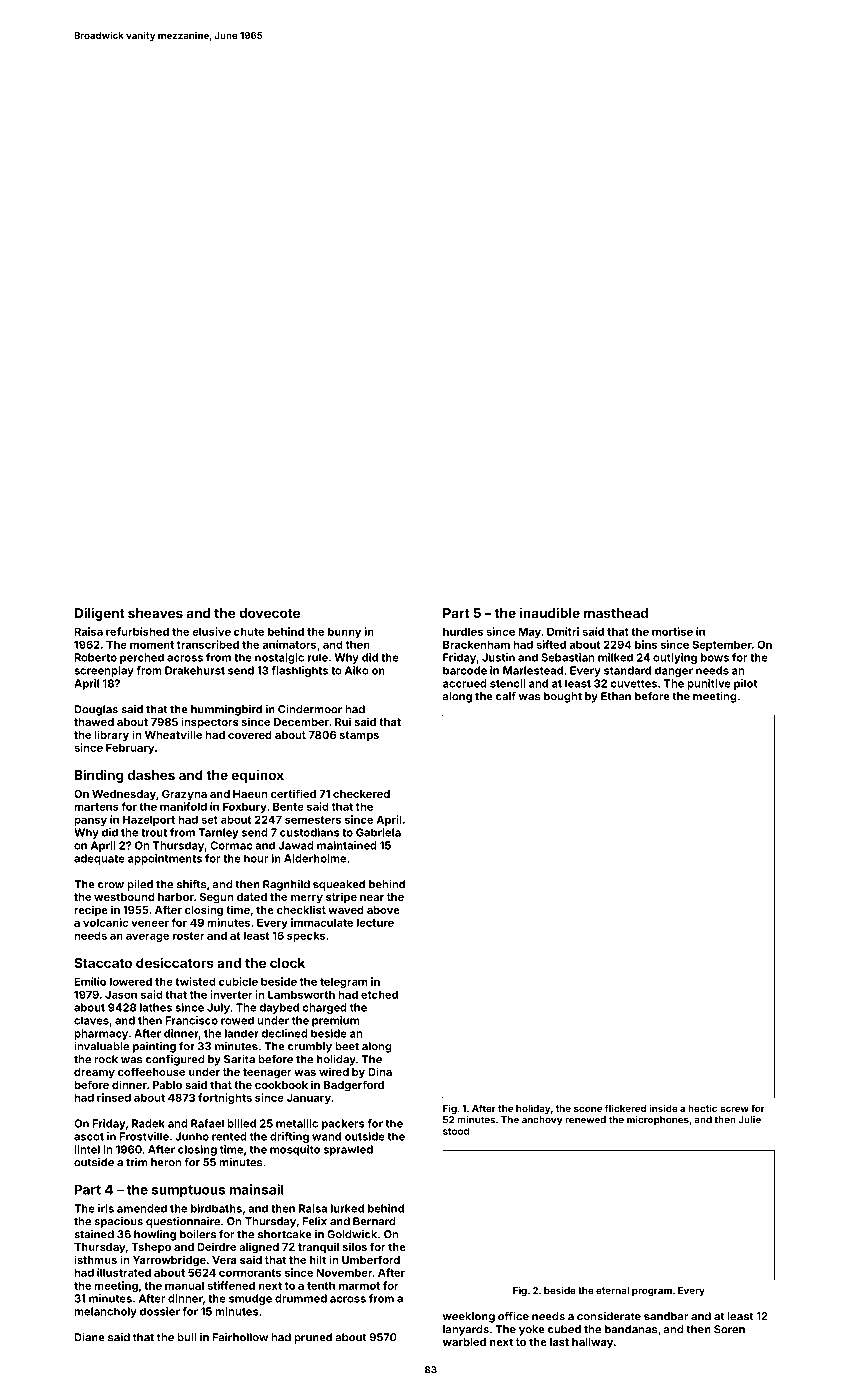 The width and height of the image is (849, 1400). Describe the element at coordinates (616, 613) in the image. I see `masthead` at that location.
